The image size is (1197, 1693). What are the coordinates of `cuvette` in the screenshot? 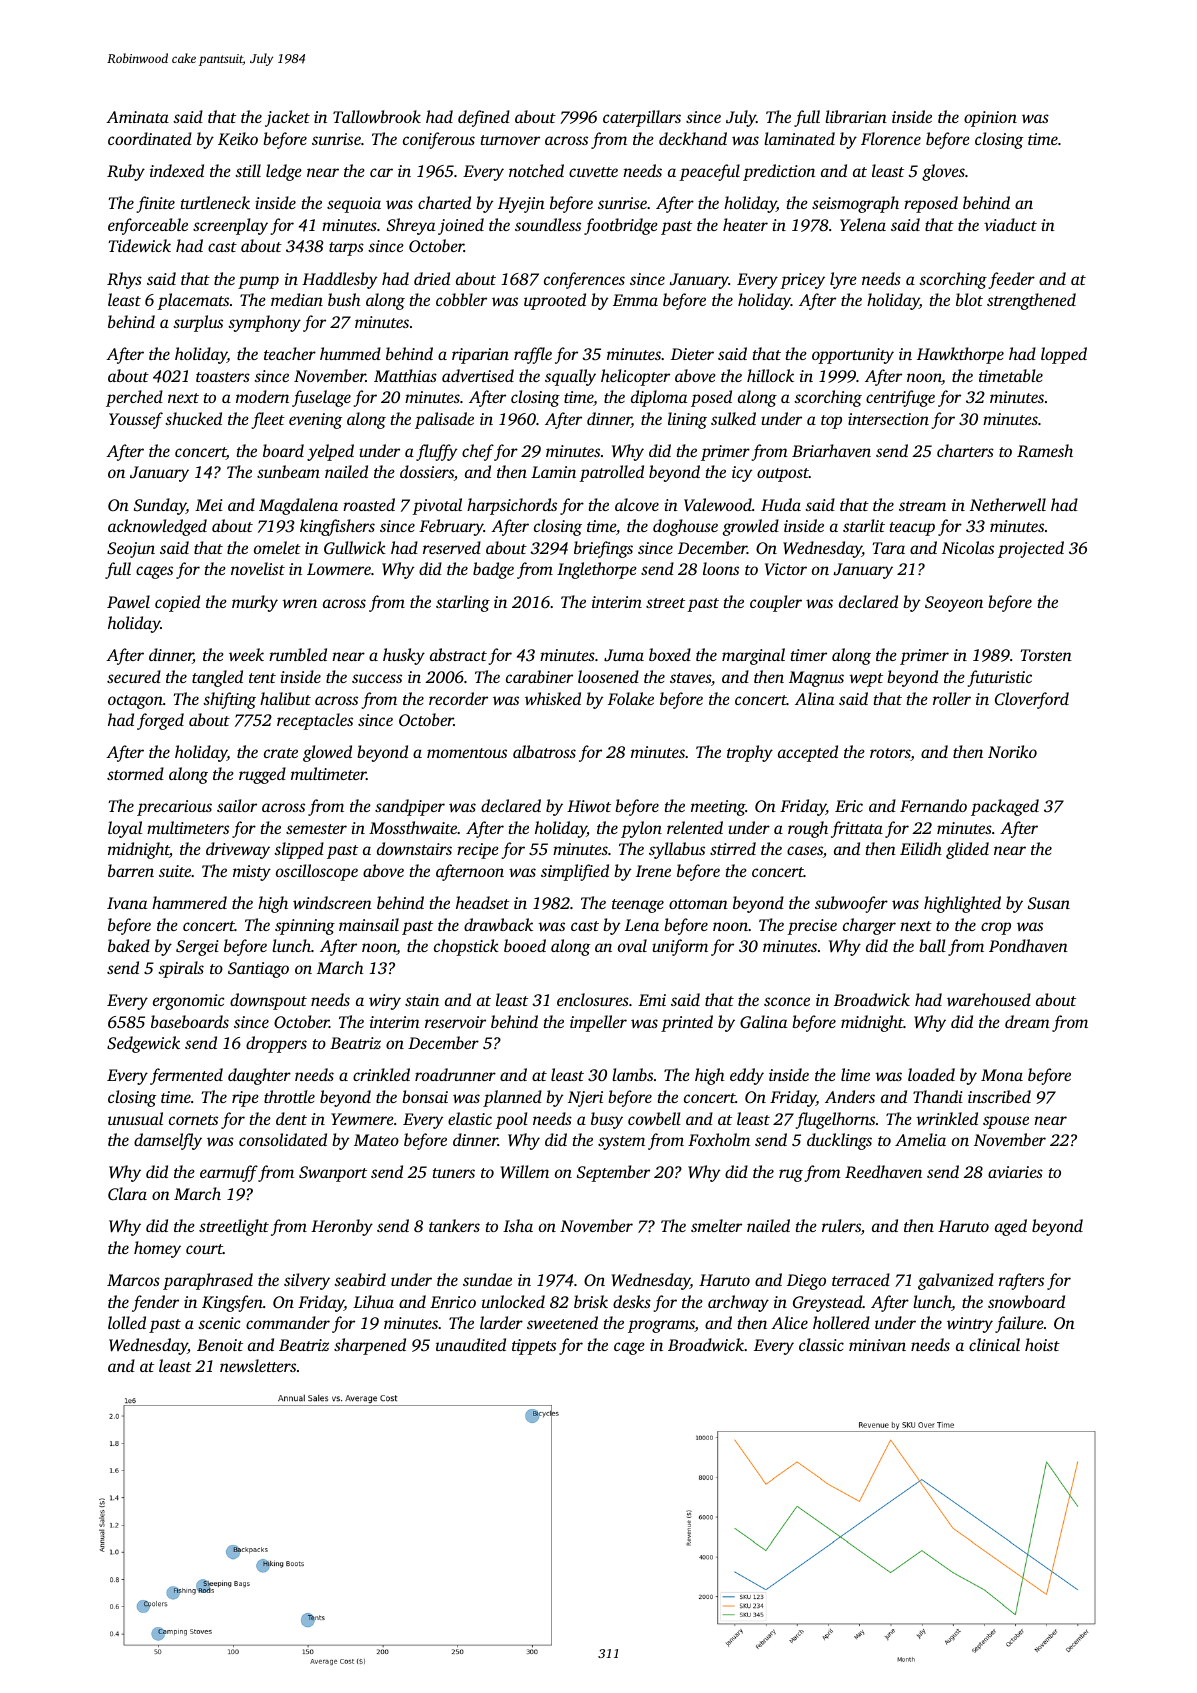 It's located at (593, 172).
